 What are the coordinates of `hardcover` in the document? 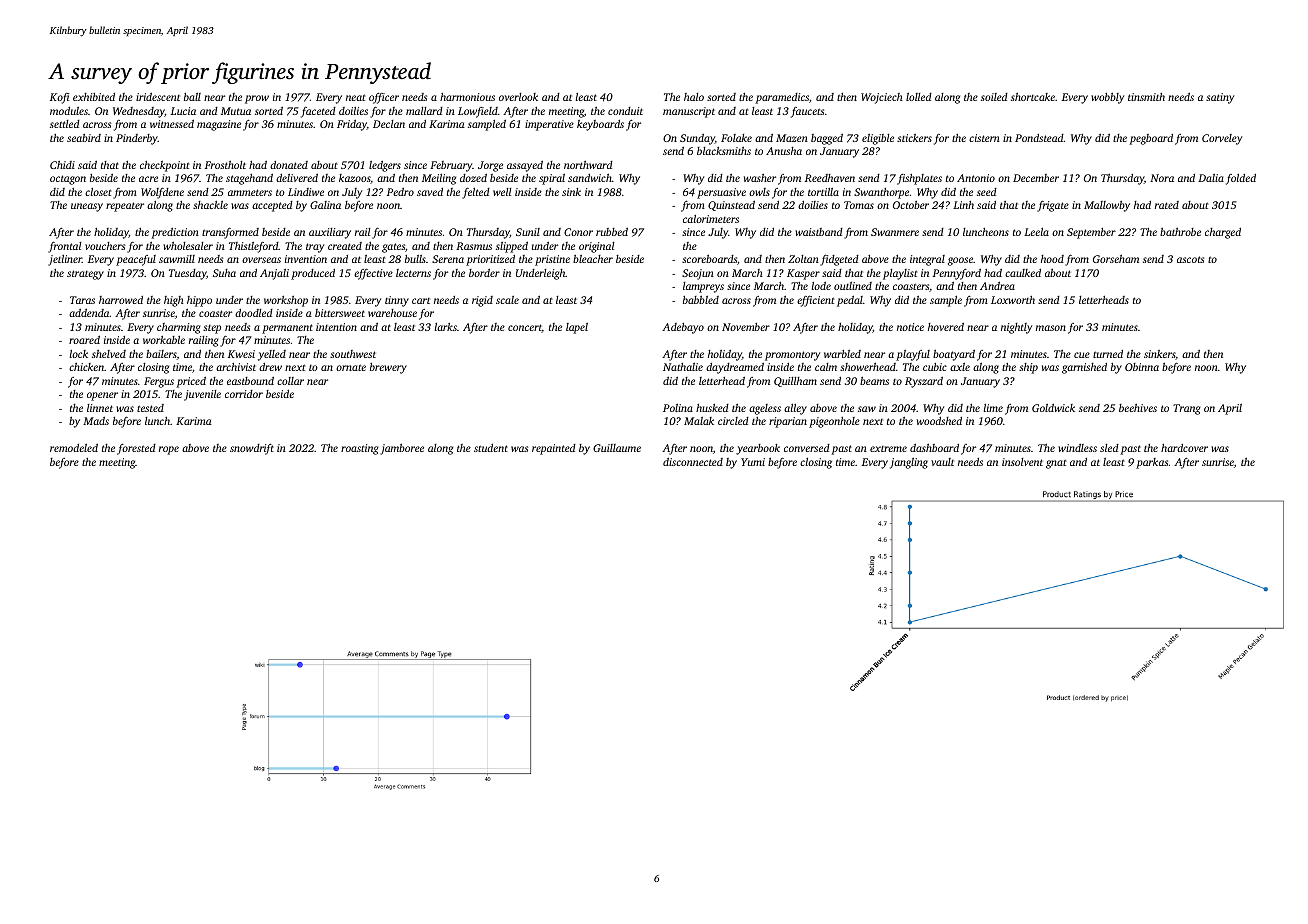 It's located at (1184, 448).
